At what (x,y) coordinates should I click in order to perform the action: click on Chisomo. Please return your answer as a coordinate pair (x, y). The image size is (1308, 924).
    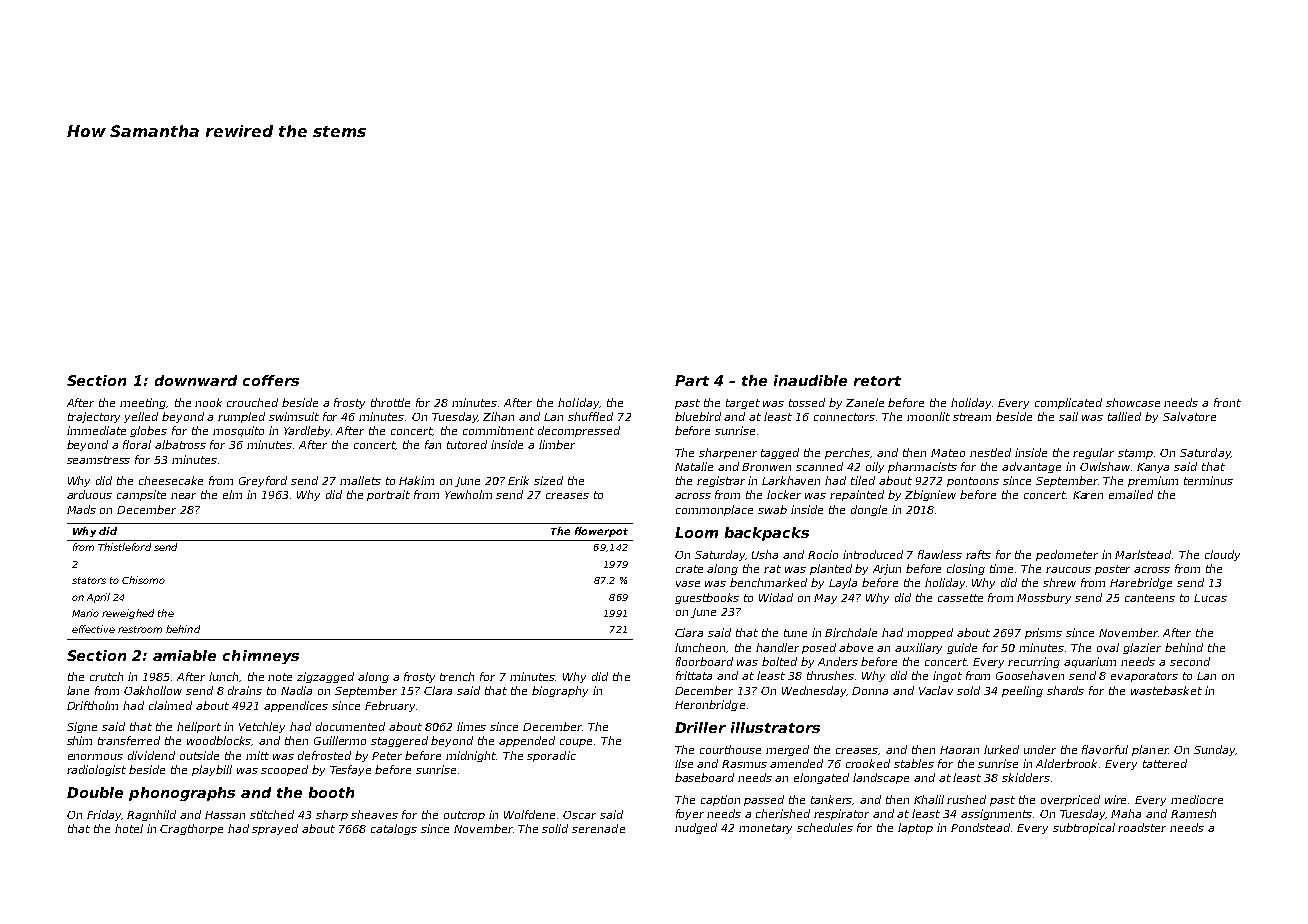
    Looking at the image, I should click on (143, 580).
